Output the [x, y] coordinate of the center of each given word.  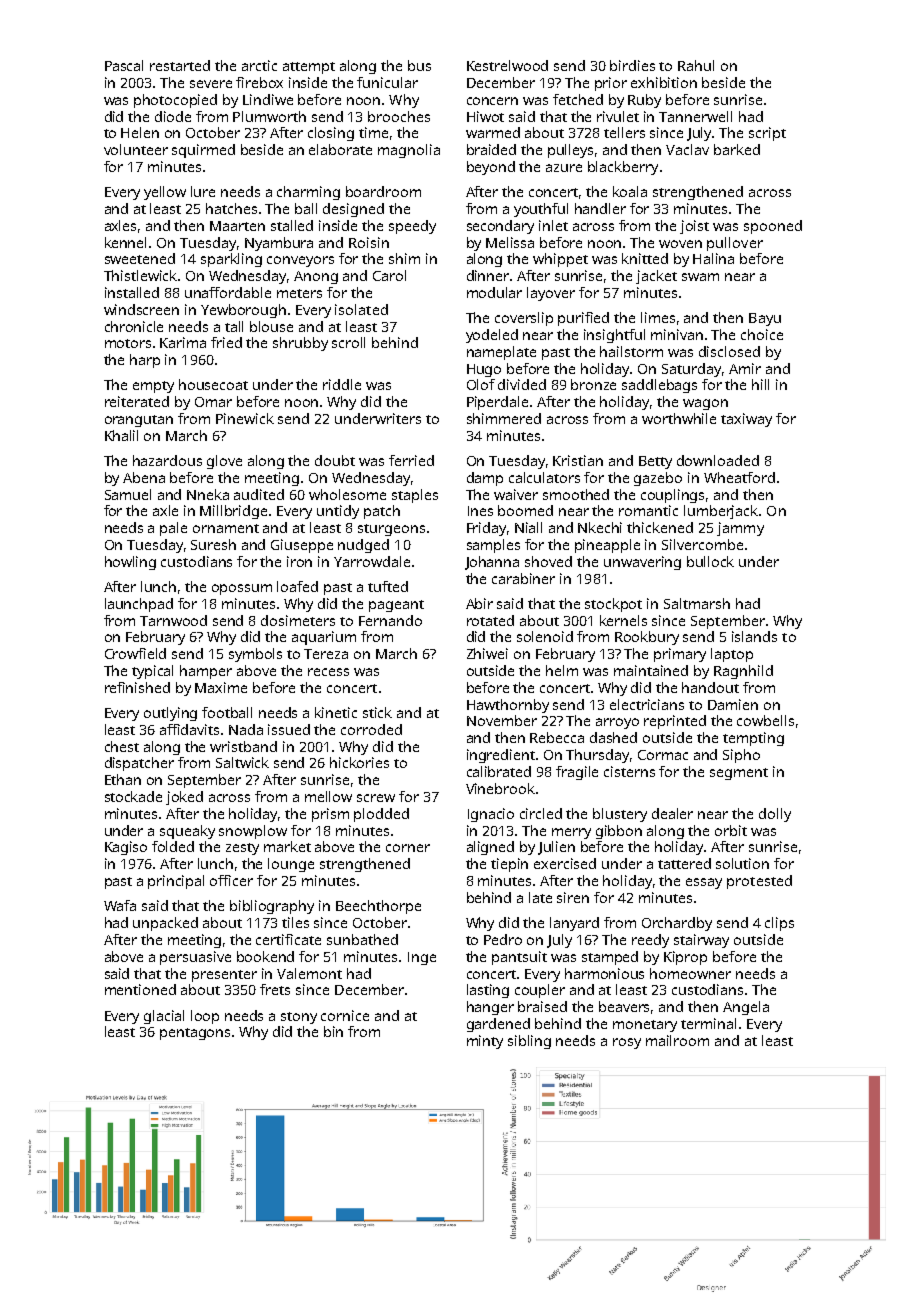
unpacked [165, 924]
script [767, 134]
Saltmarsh [697, 603]
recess [328, 672]
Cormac [663, 755]
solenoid [545, 636]
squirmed [203, 151]
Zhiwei [487, 653]
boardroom [383, 191]
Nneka [208, 494]
